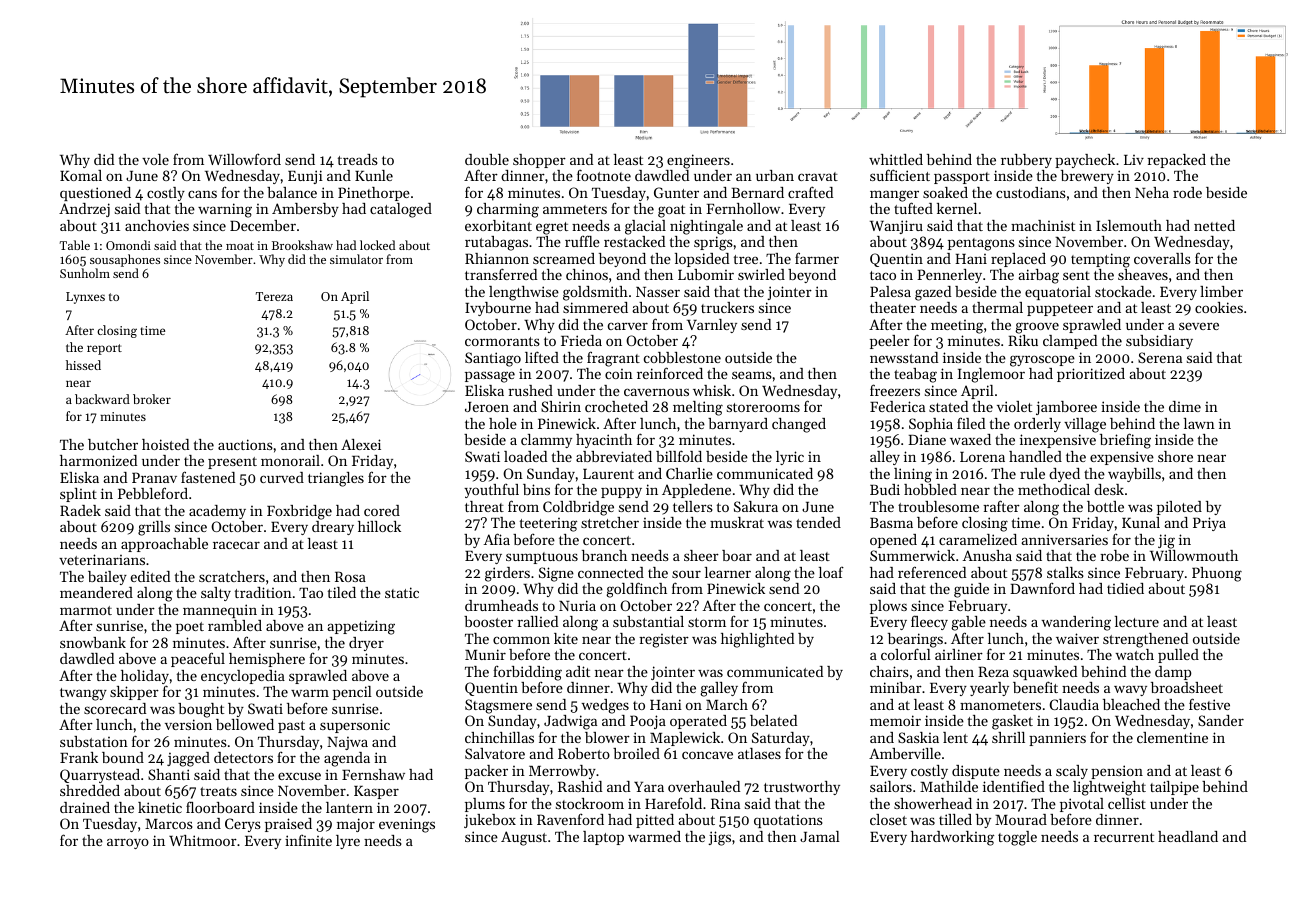  I want to click on mannequin, so click(220, 611).
